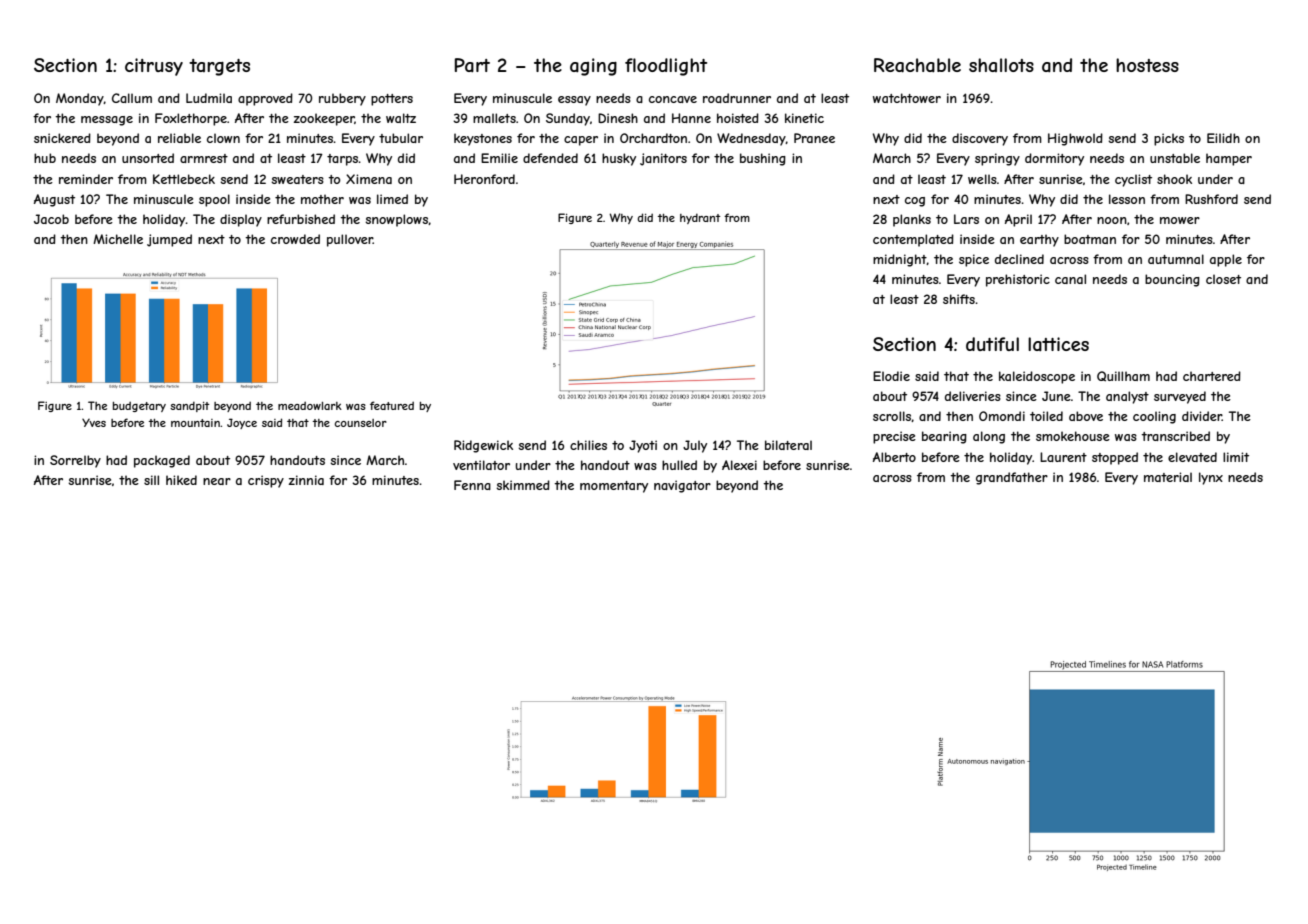 The height and width of the image is (924, 1308). What do you see at coordinates (139, 406) in the image?
I see `budgetary` at bounding box center [139, 406].
